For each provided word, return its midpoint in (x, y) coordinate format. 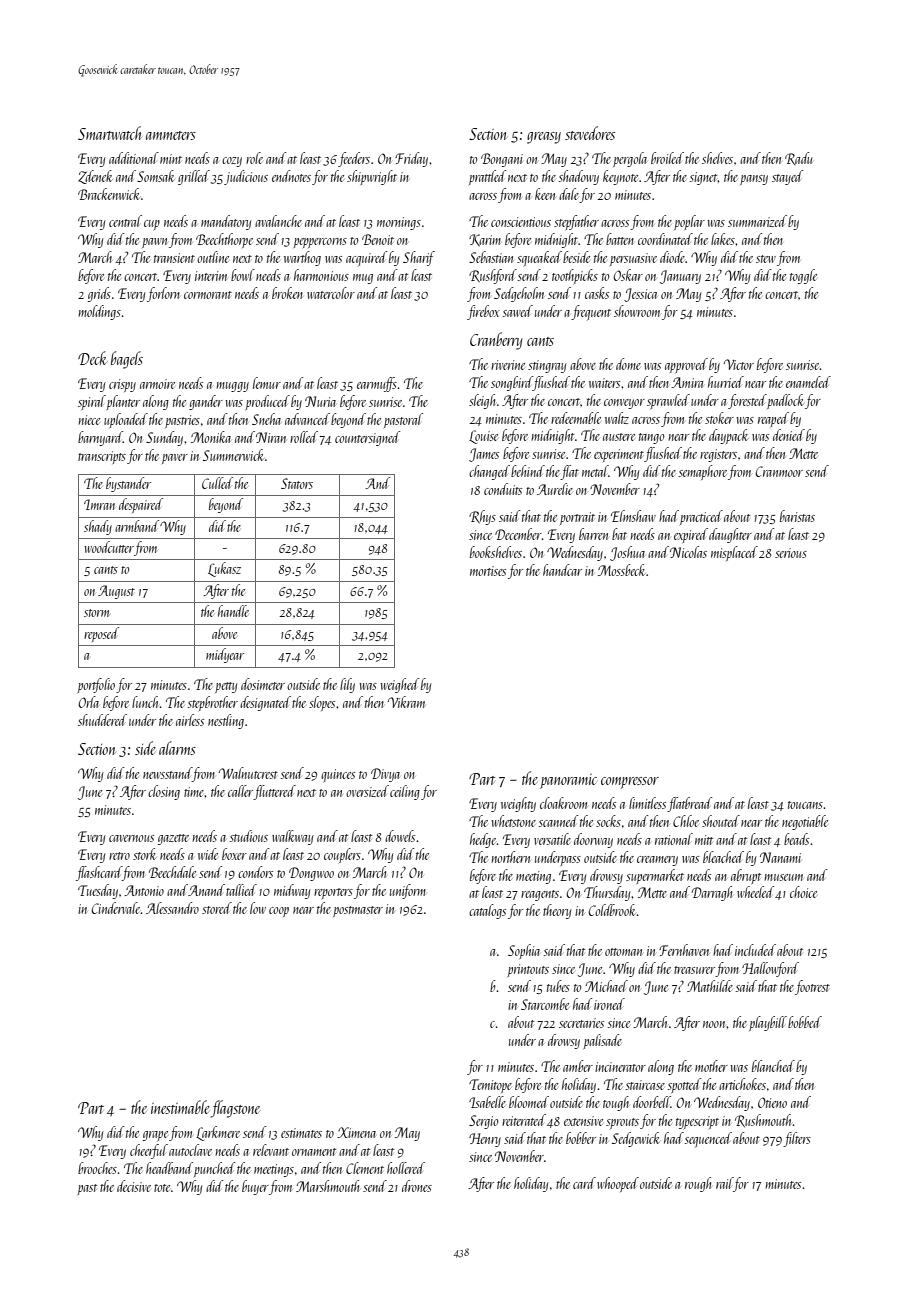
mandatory (226, 222)
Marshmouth (327, 1186)
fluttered (275, 792)
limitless (647, 803)
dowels (400, 836)
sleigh (482, 401)
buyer (255, 1187)
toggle (803, 276)
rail (725, 1184)
